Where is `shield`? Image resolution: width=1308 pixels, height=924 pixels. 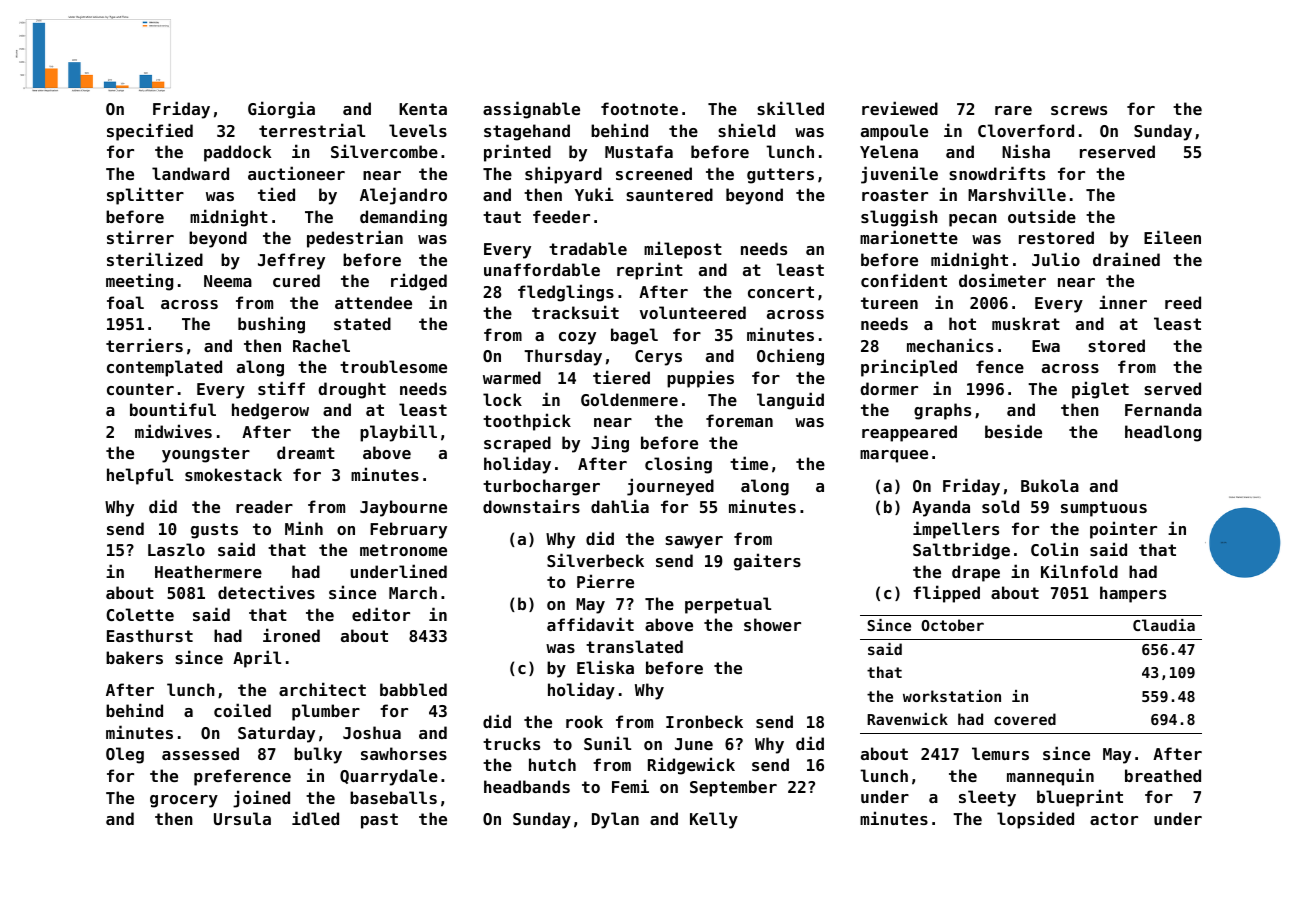
shield is located at coordinates (746, 130).
